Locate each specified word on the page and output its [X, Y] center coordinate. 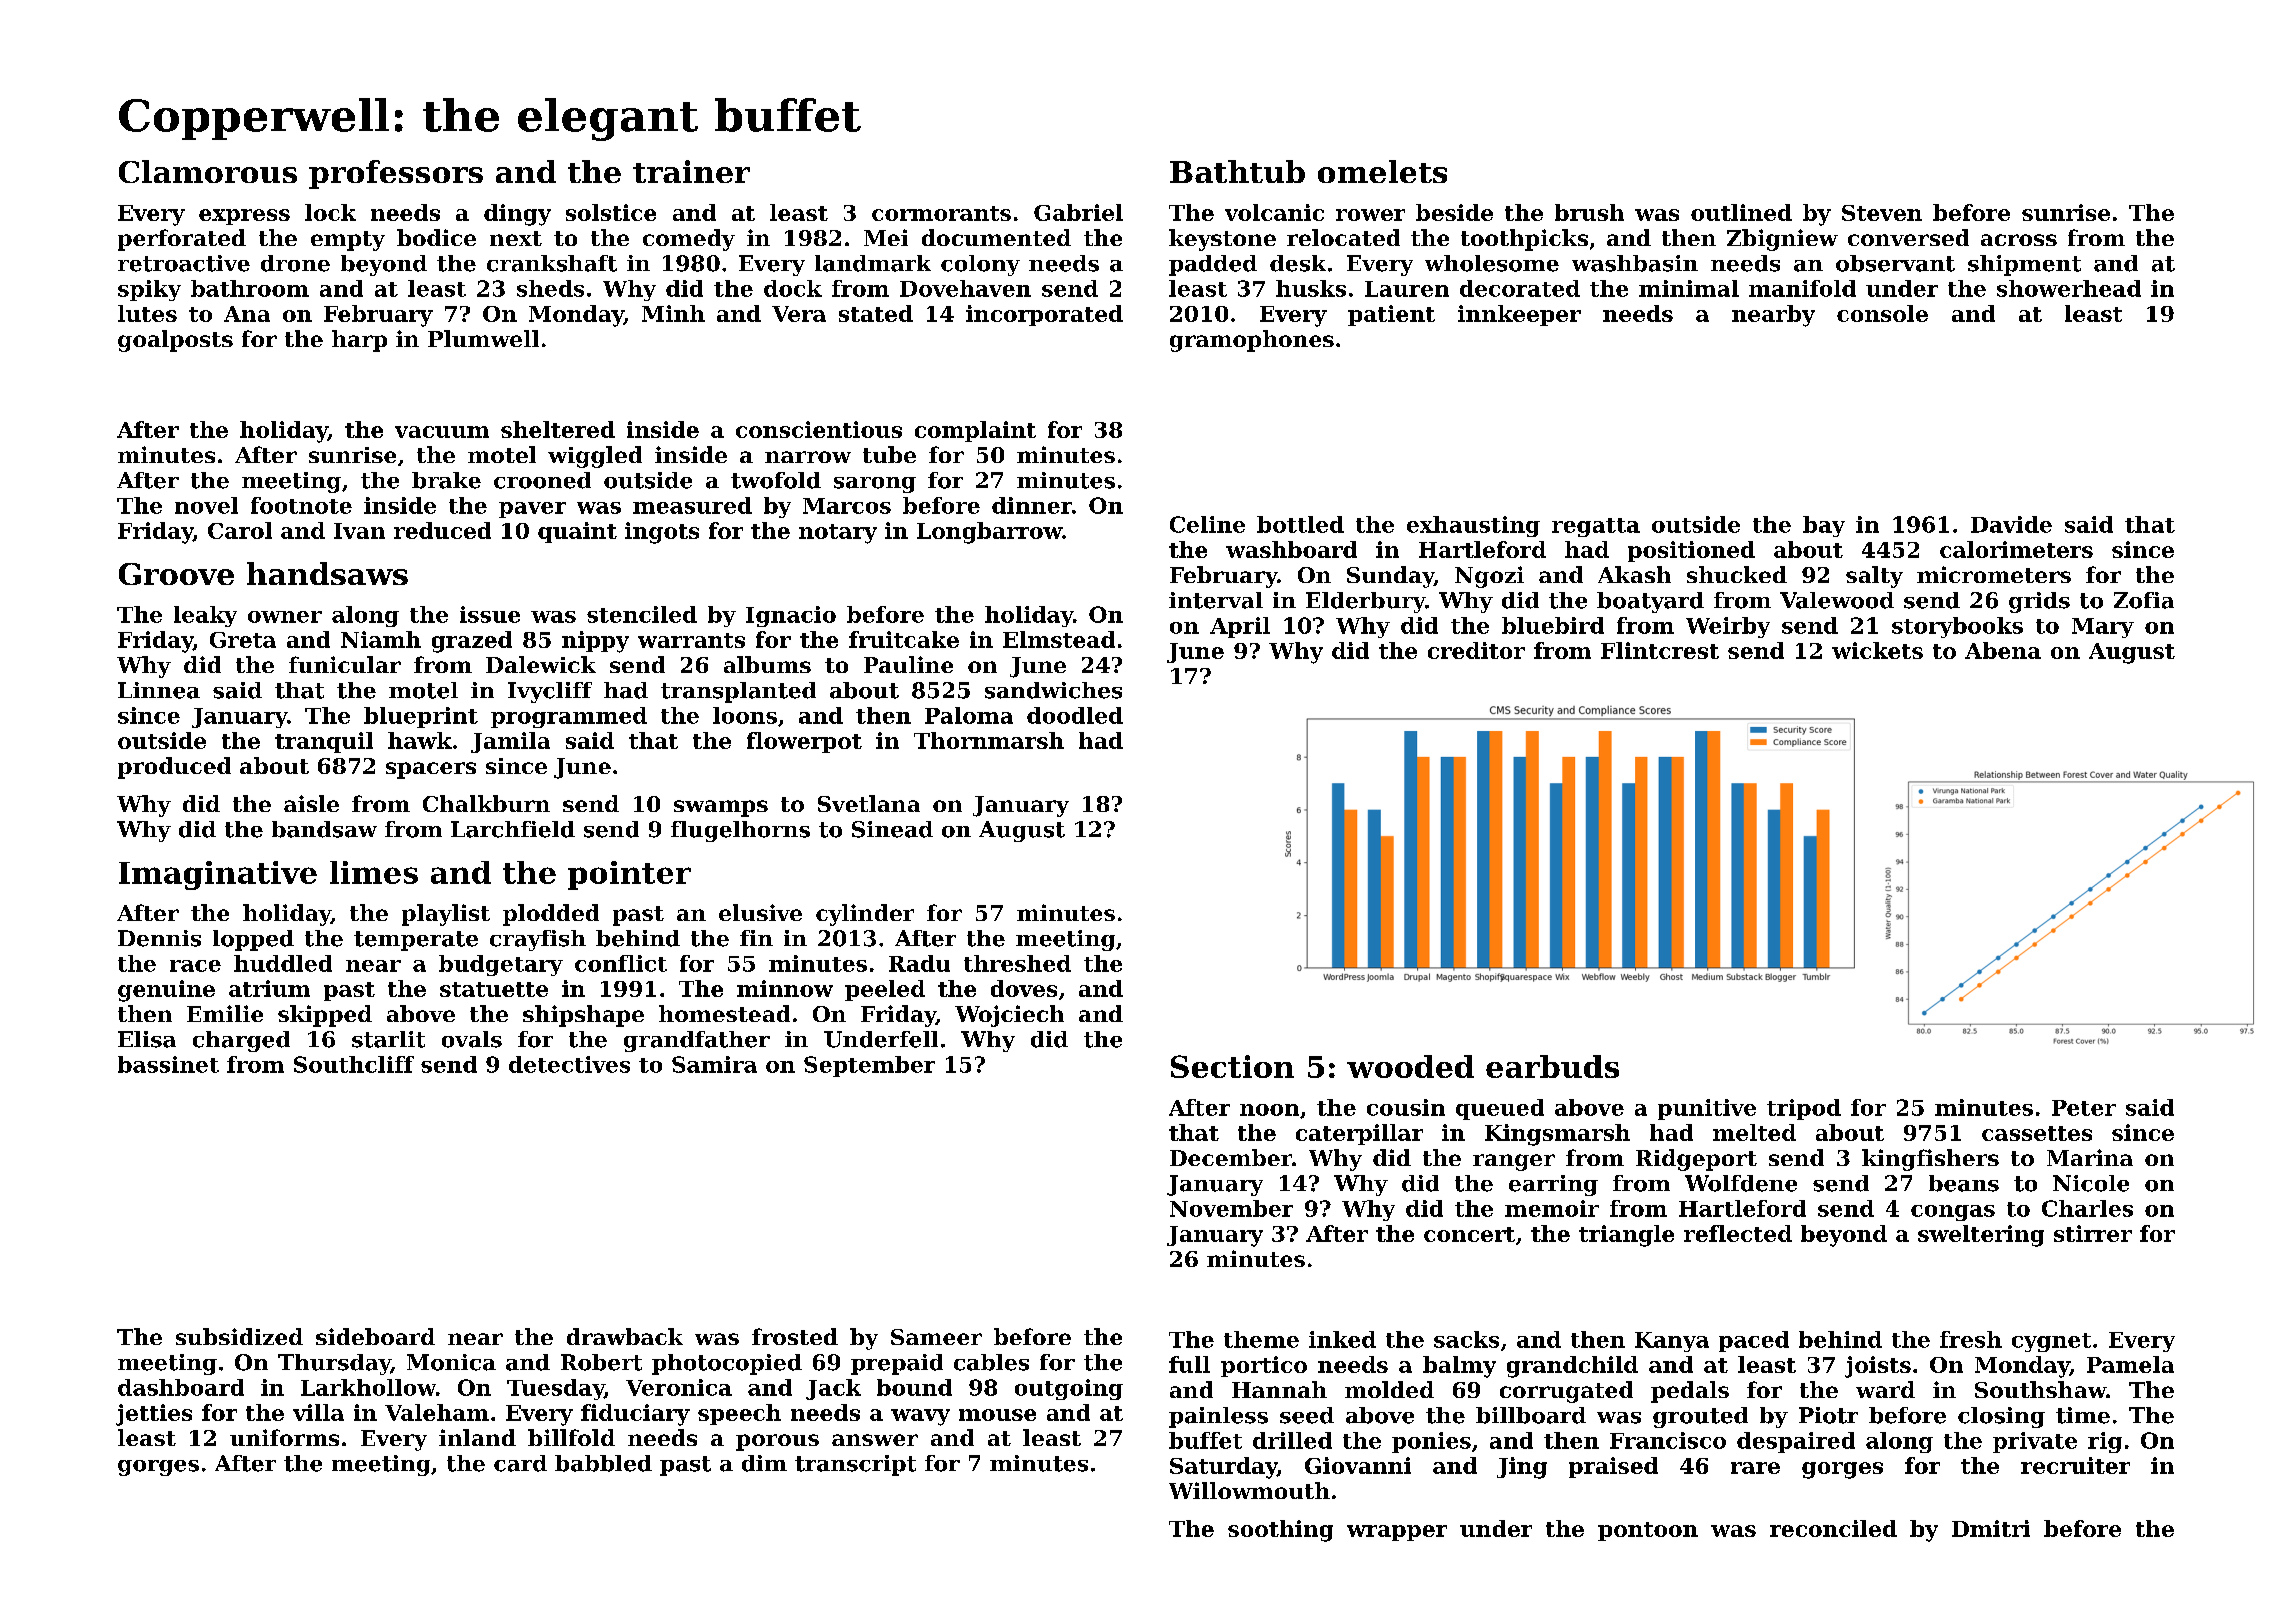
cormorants [941, 213]
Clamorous [208, 171]
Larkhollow [368, 1387]
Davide [2011, 524]
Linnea [159, 690]
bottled [1300, 524]
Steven [1882, 213]
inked [1342, 1339]
